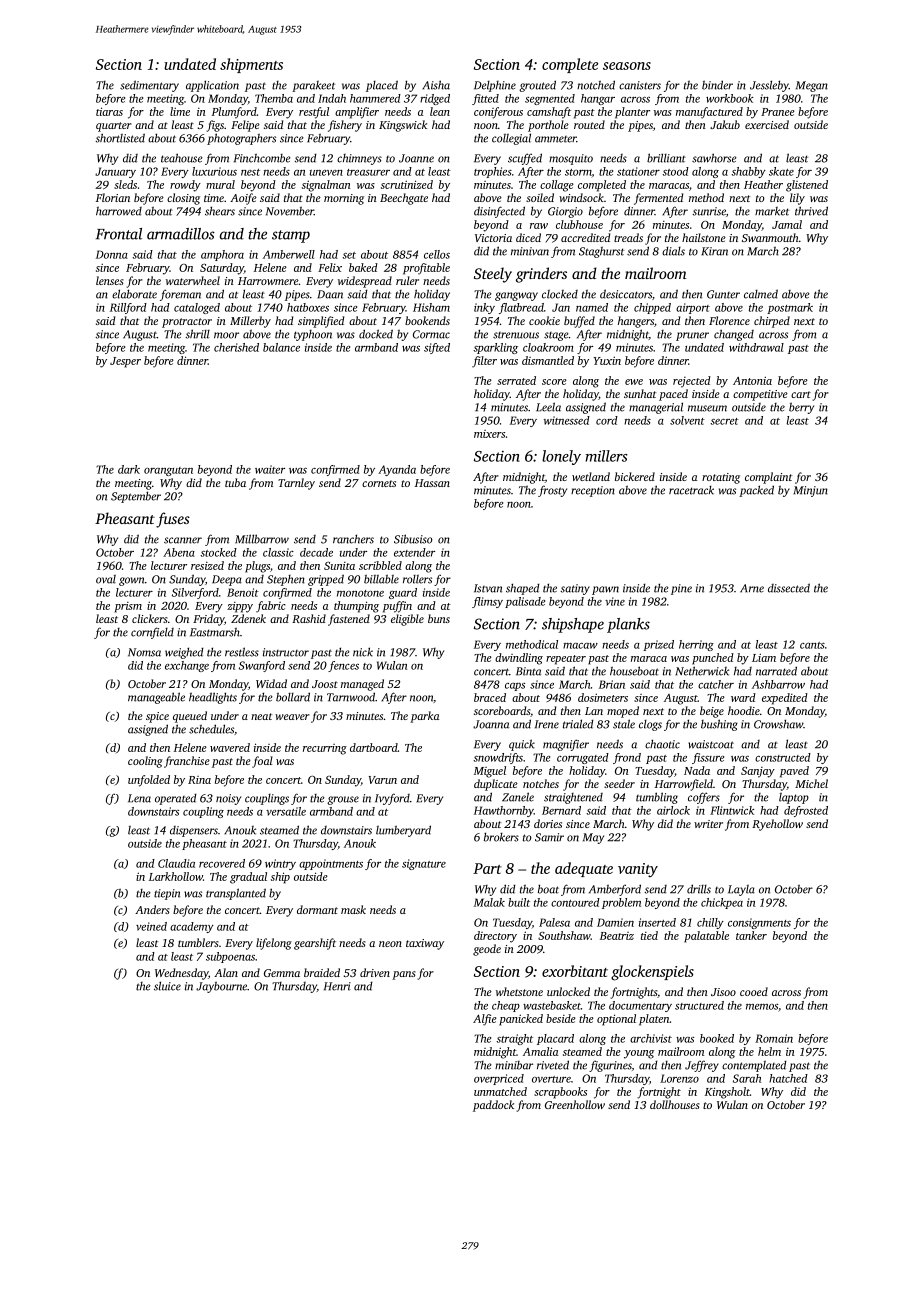 This image has width=924, height=1308. Describe the element at coordinates (566, 660) in the image. I see `repeater` at that location.
